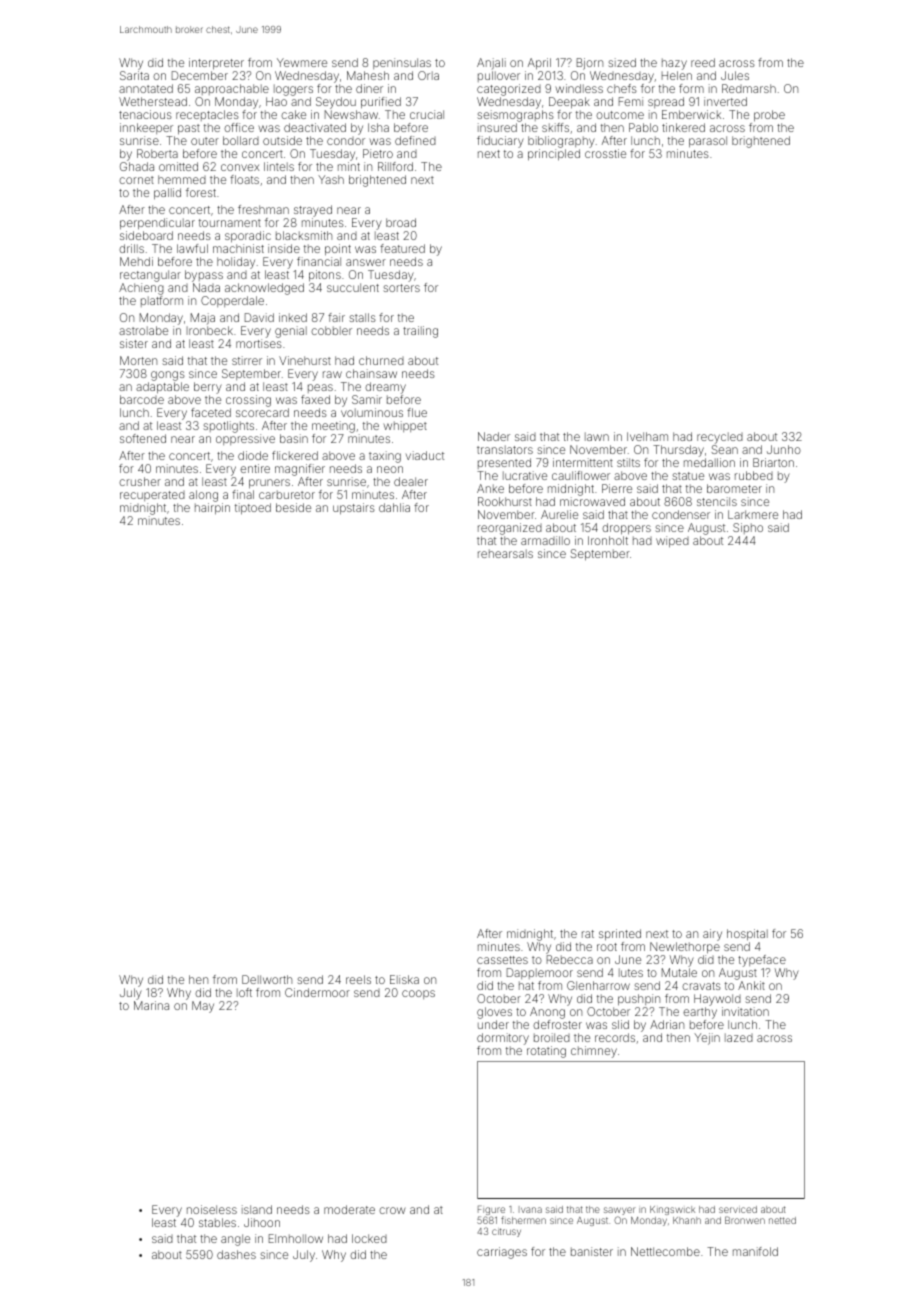  I want to click on Ivelham, so click(647, 436).
